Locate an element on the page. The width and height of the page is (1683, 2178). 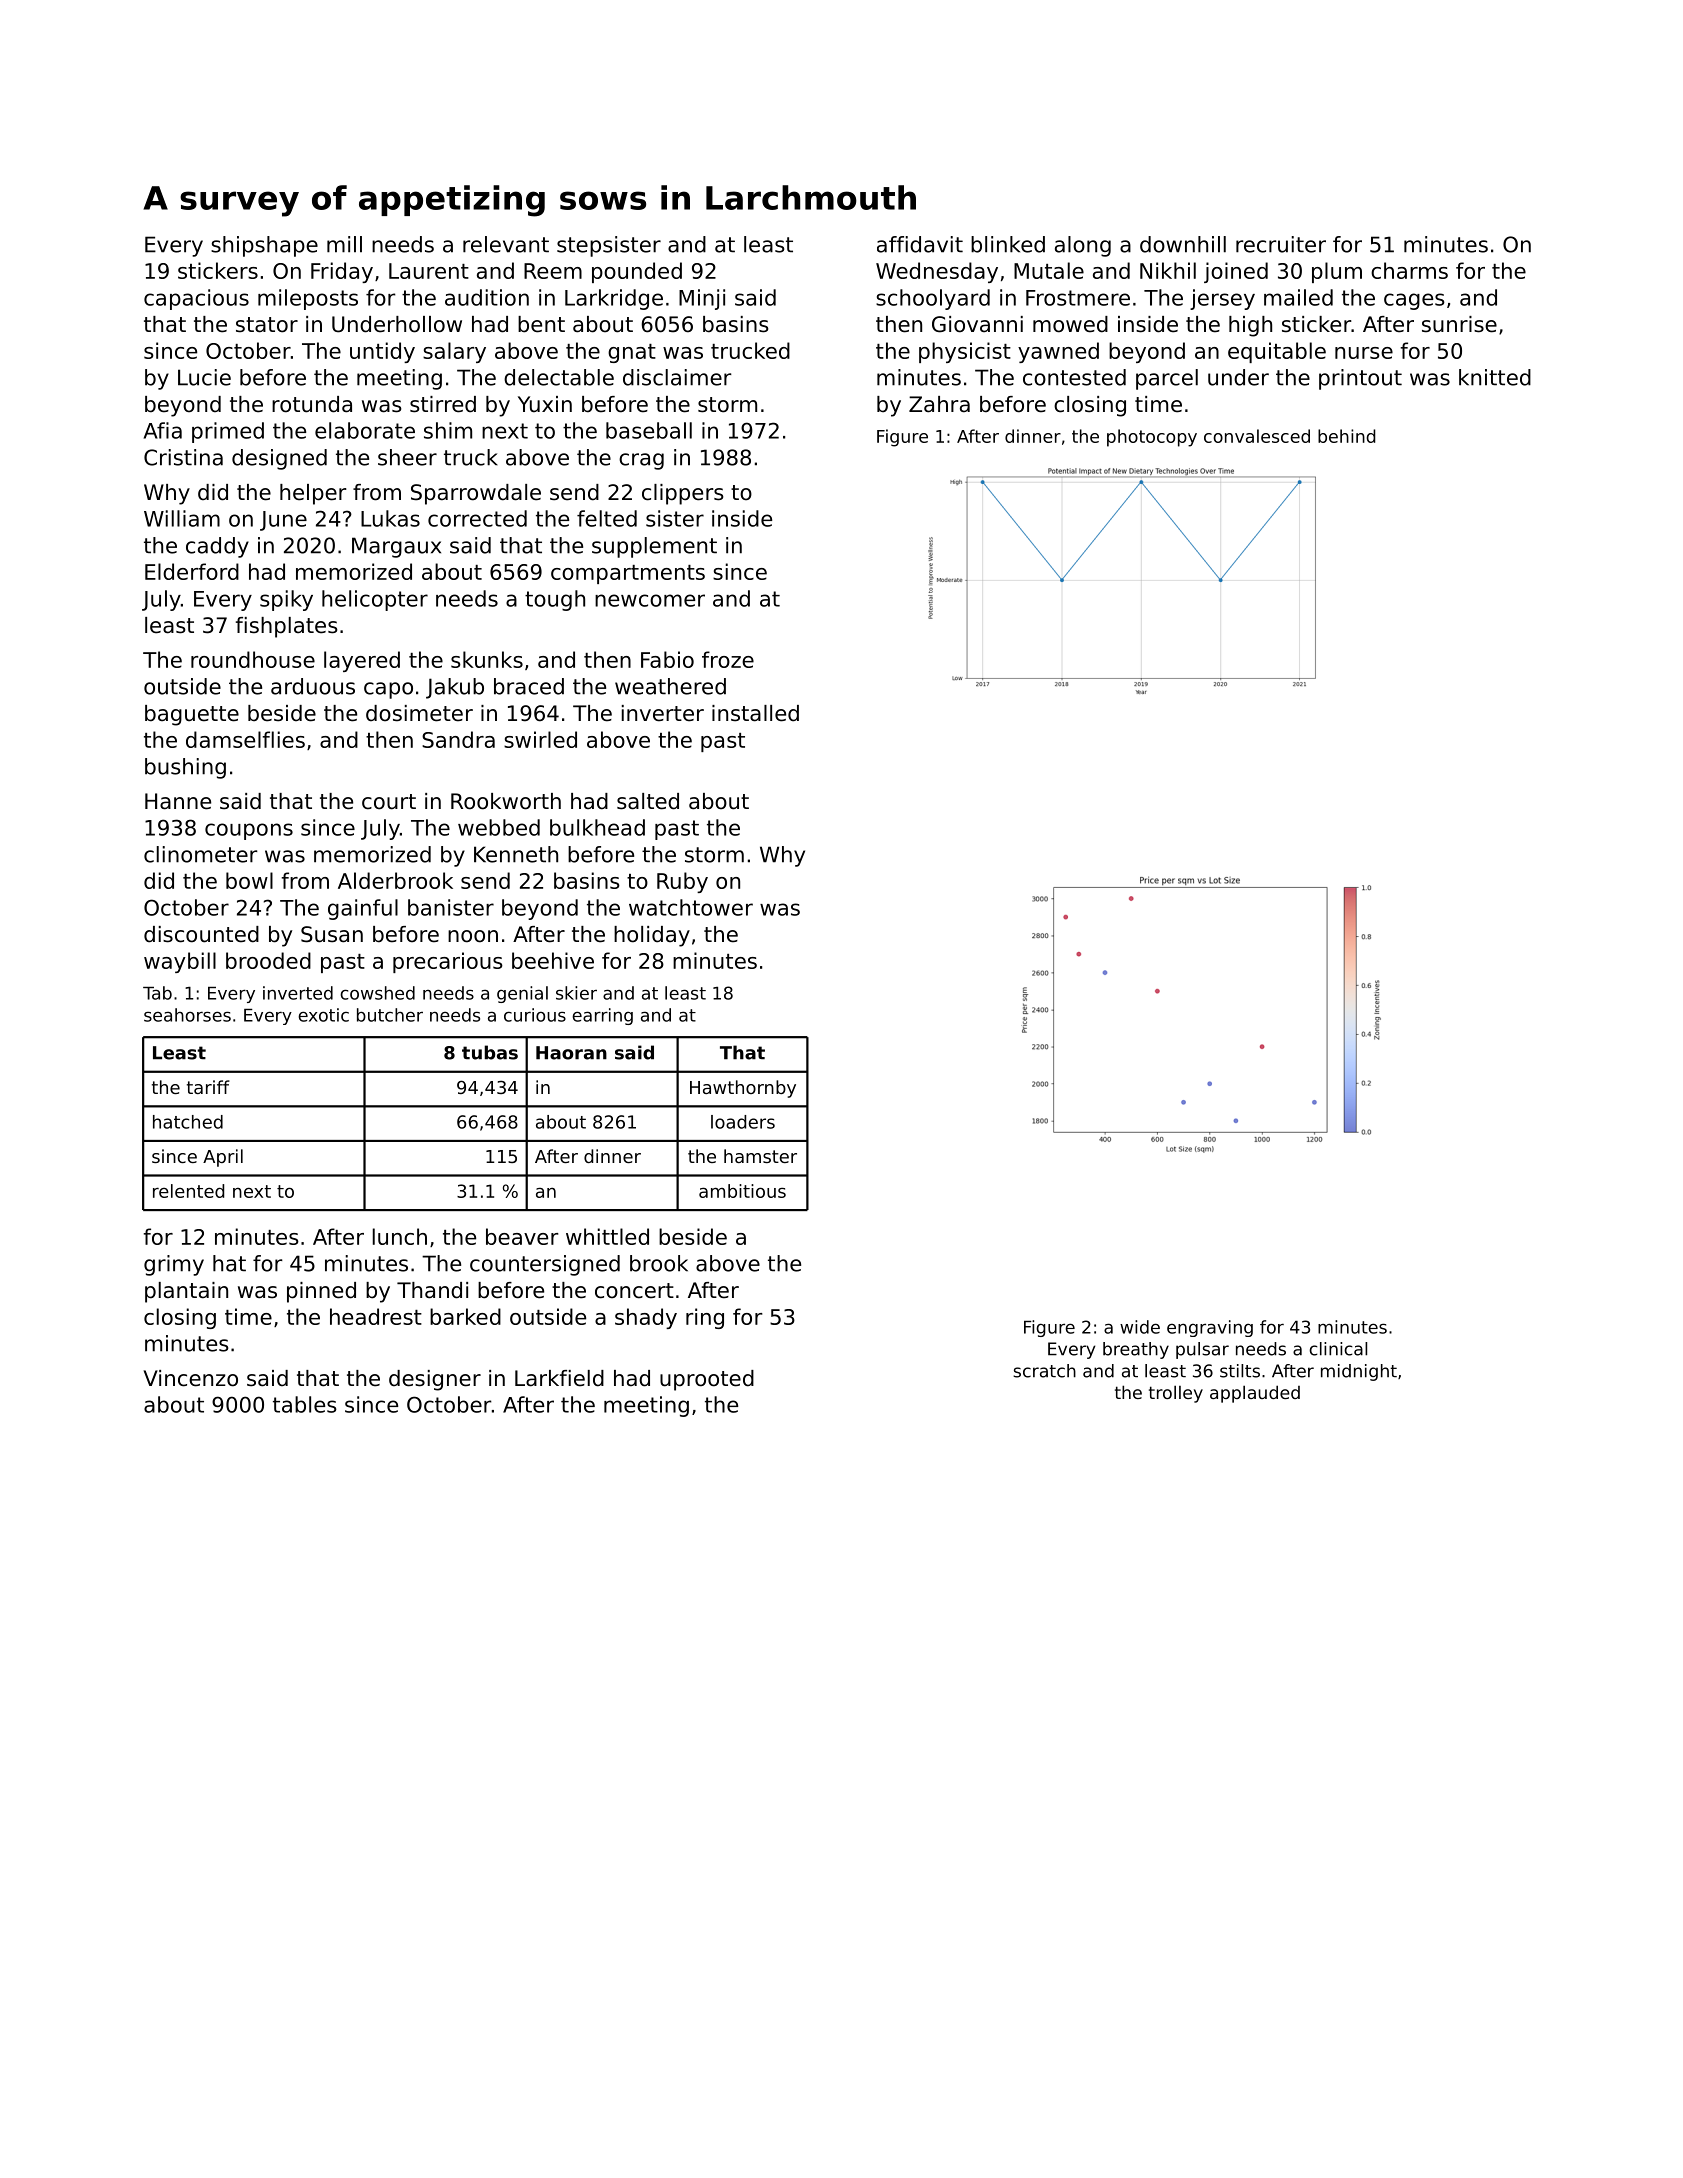
salted is located at coordinates (648, 801).
